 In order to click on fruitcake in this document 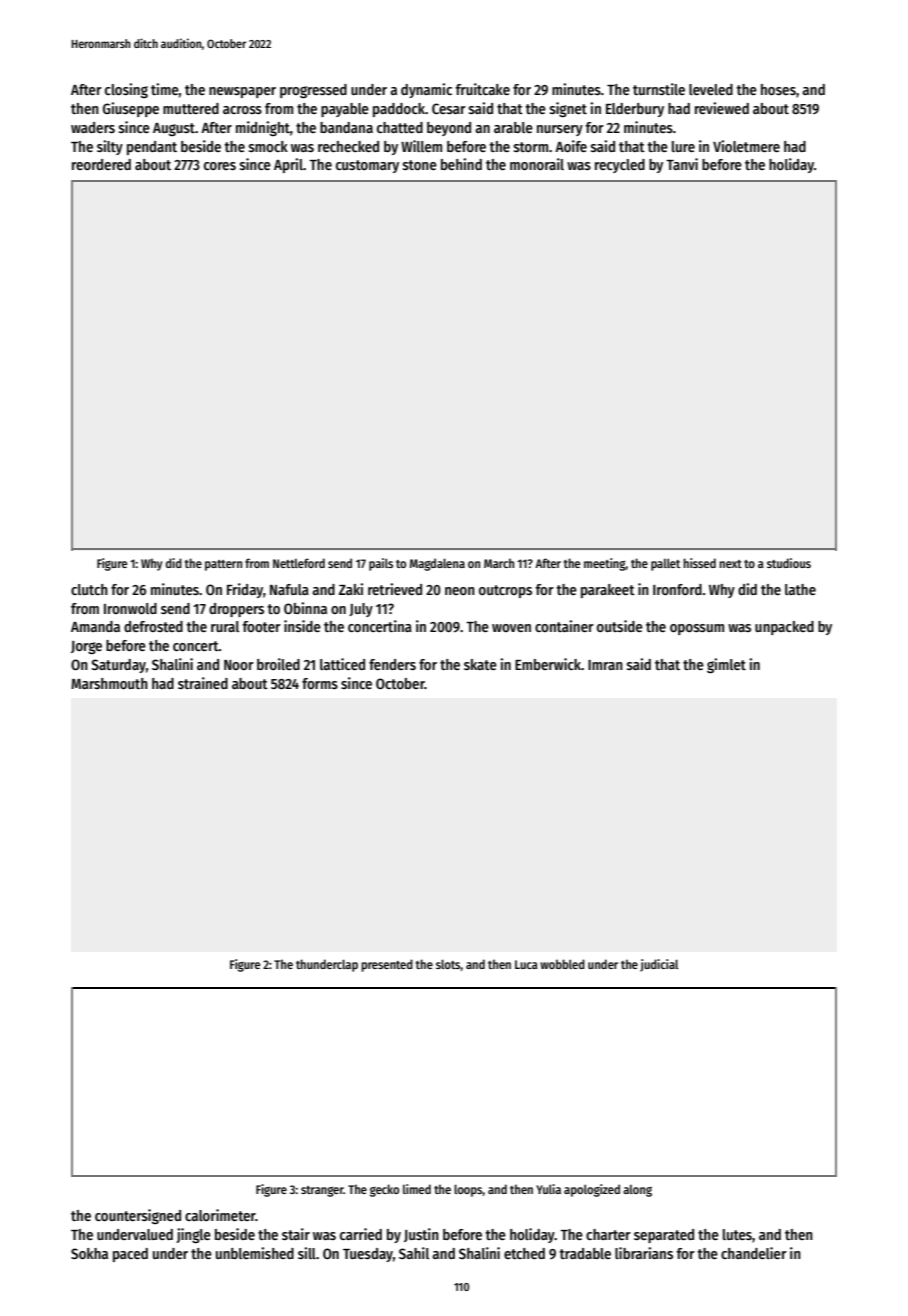, I will do `click(482, 89)`.
